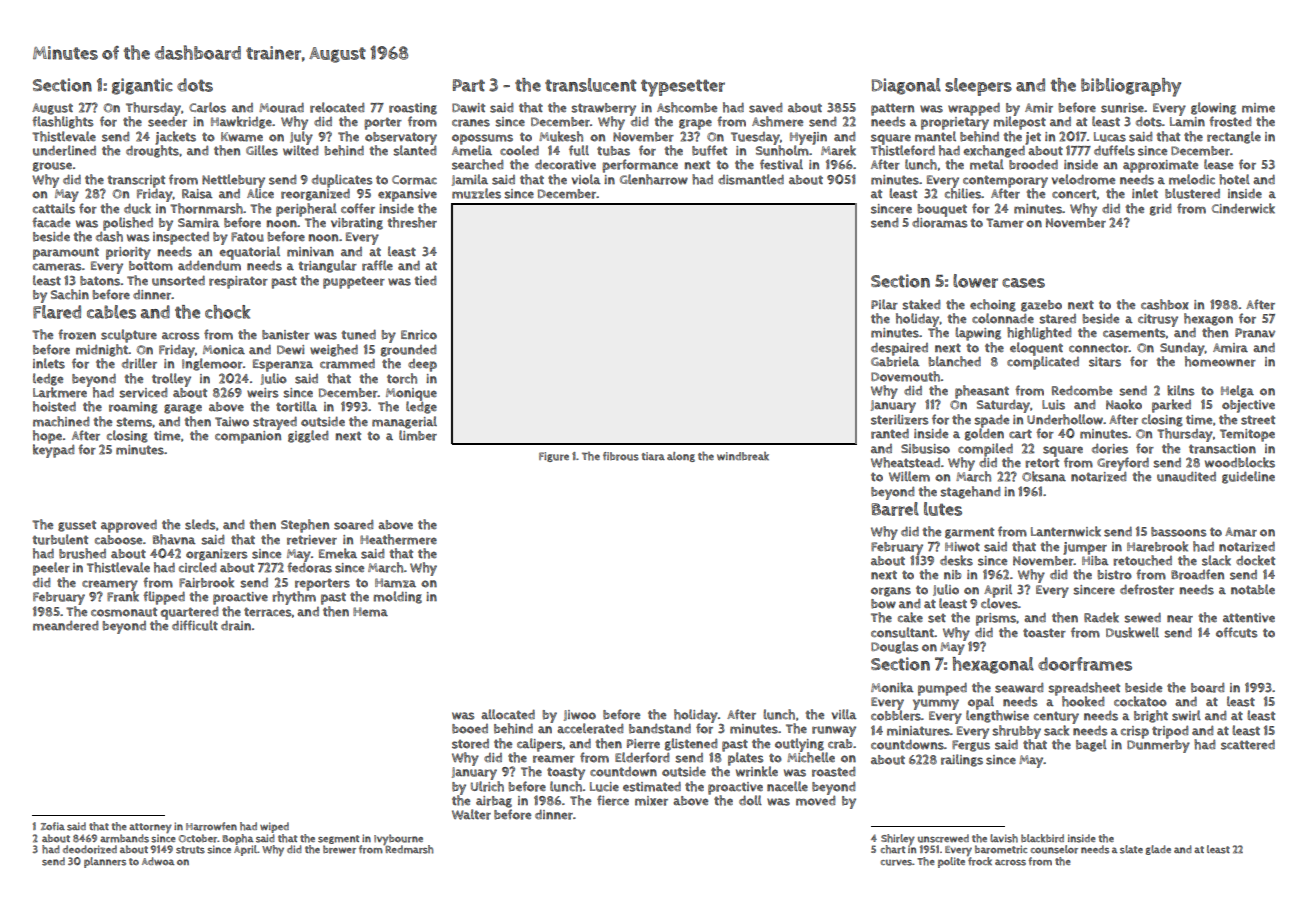 The image size is (1308, 924). I want to click on mime, so click(1258, 108).
